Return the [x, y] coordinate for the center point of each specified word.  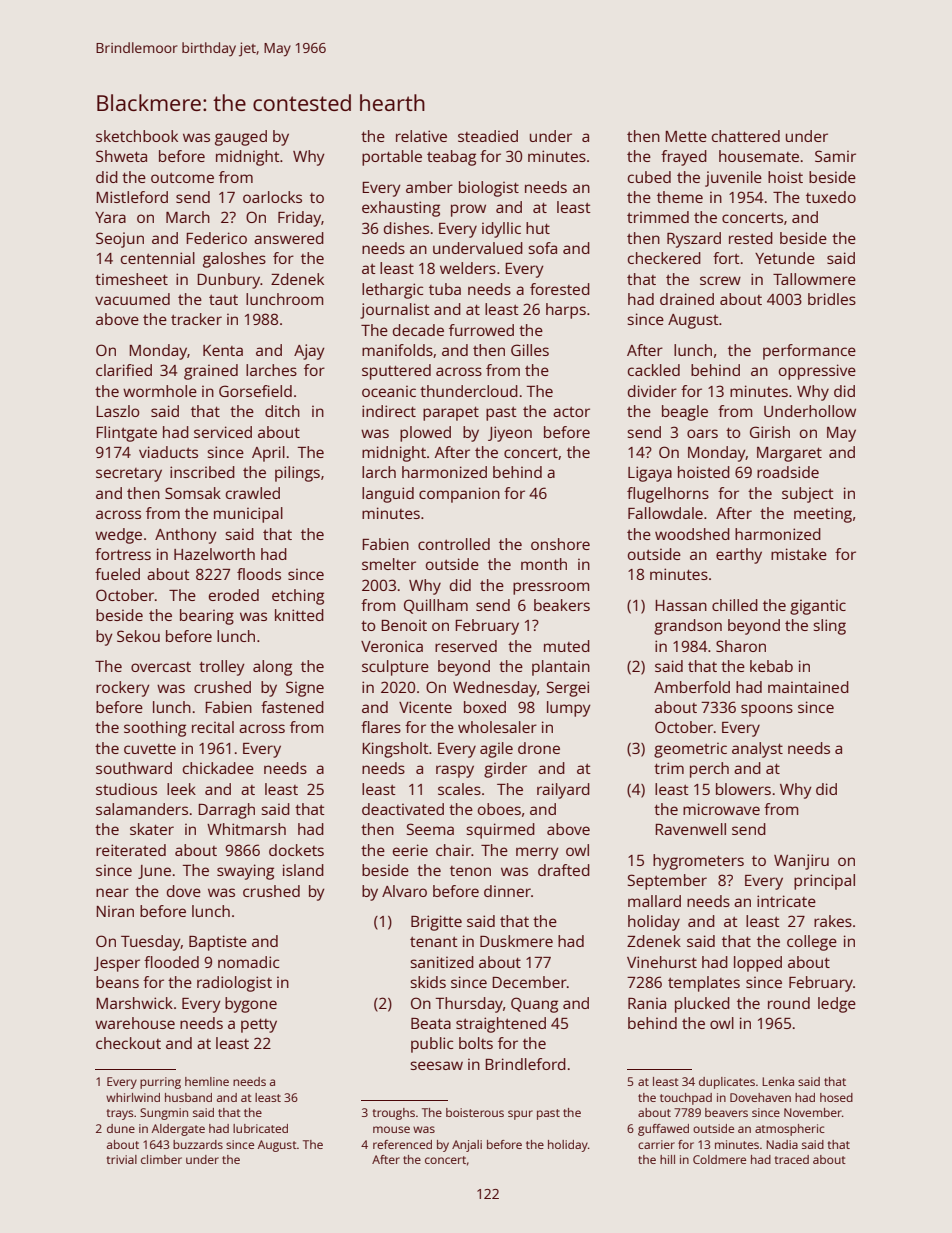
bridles [832, 299]
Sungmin [164, 1114]
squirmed [500, 831]
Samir [835, 156]
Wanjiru [801, 862]
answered [289, 238]
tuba [445, 289]
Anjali [467, 1146]
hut [538, 228]
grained [211, 372]
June [154, 872]
